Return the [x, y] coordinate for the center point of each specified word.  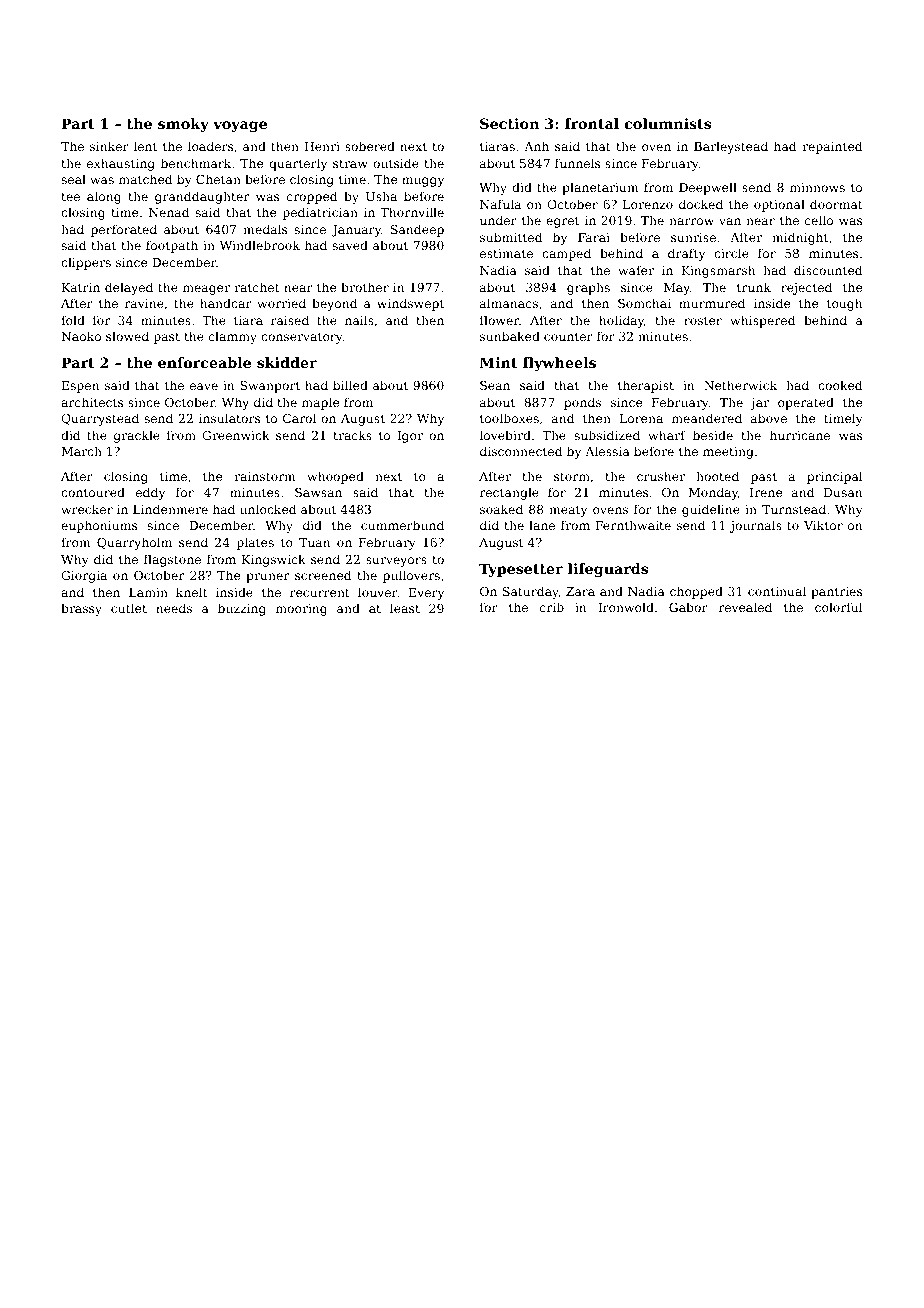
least [405, 608]
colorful [838, 607]
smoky [183, 125]
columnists [668, 123]
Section [509, 123]
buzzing [242, 609]
